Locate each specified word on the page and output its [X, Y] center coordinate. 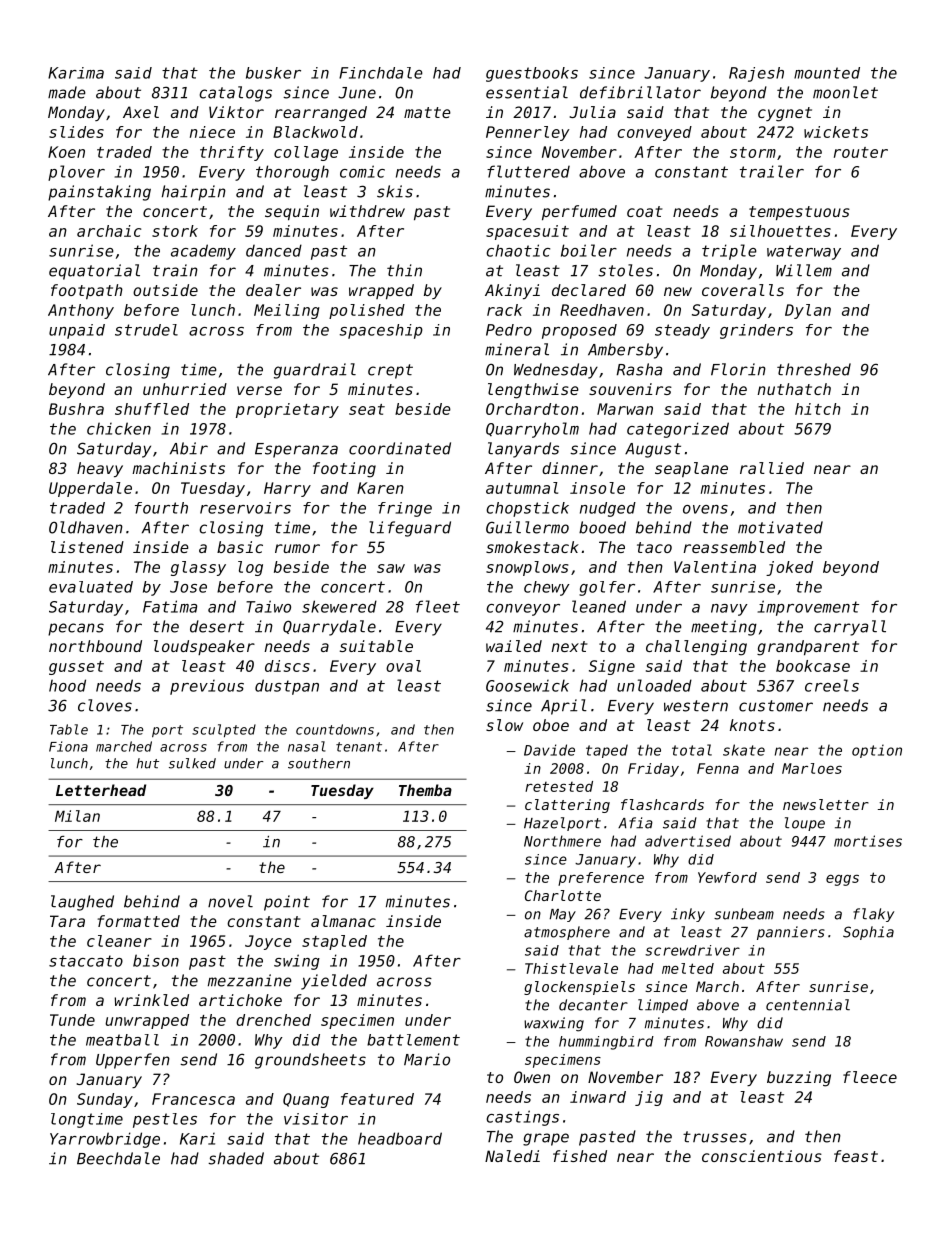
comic [362, 171]
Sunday [105, 1100]
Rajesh [756, 74]
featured [377, 1099]
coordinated [400, 448]
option [877, 751]
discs [287, 666]
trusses [715, 1137]
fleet [438, 606]
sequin [292, 212]
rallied [772, 468]
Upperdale [90, 489]
